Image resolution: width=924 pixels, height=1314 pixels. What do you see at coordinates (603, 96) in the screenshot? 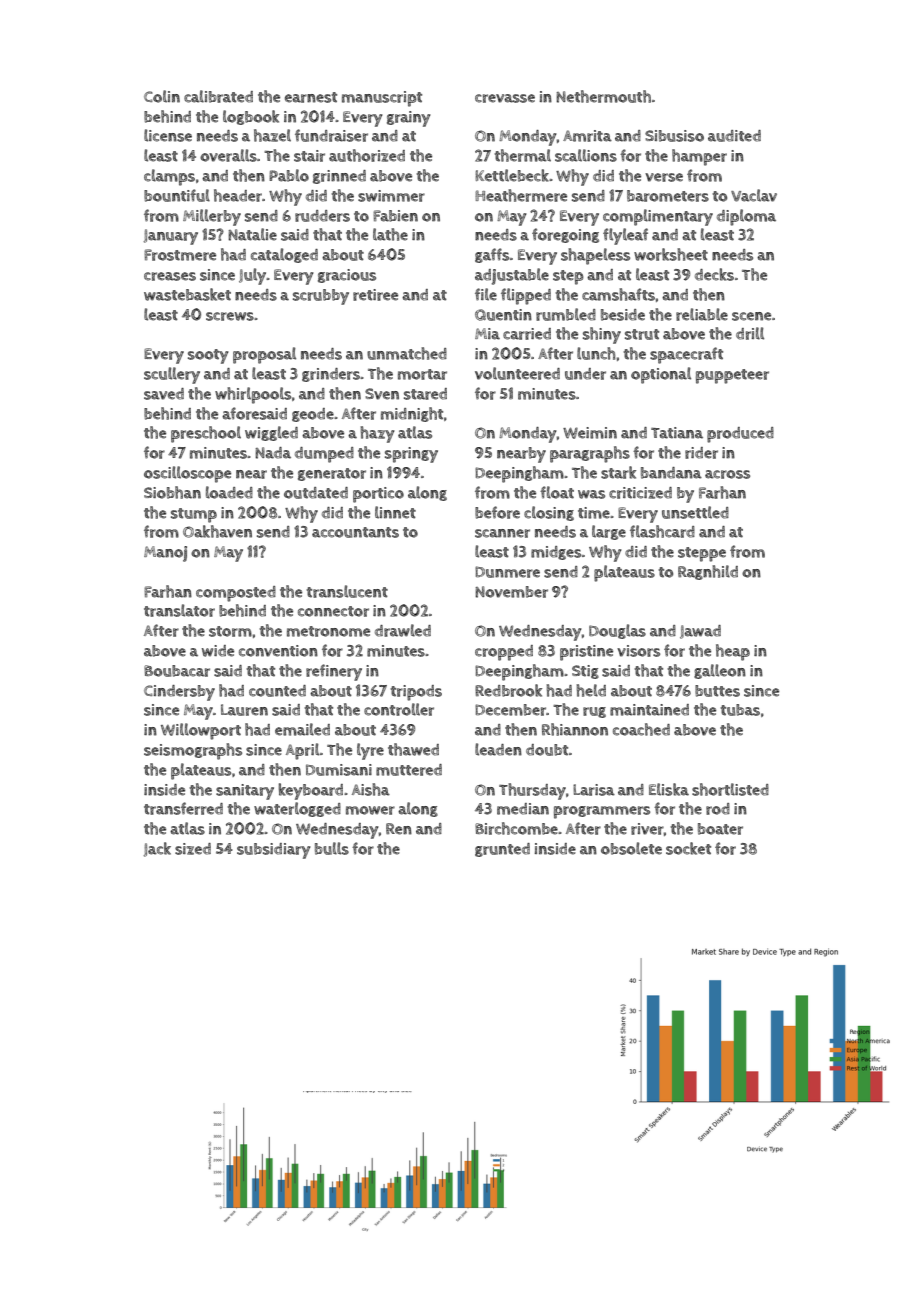
I see `Nethermouth` at bounding box center [603, 96].
